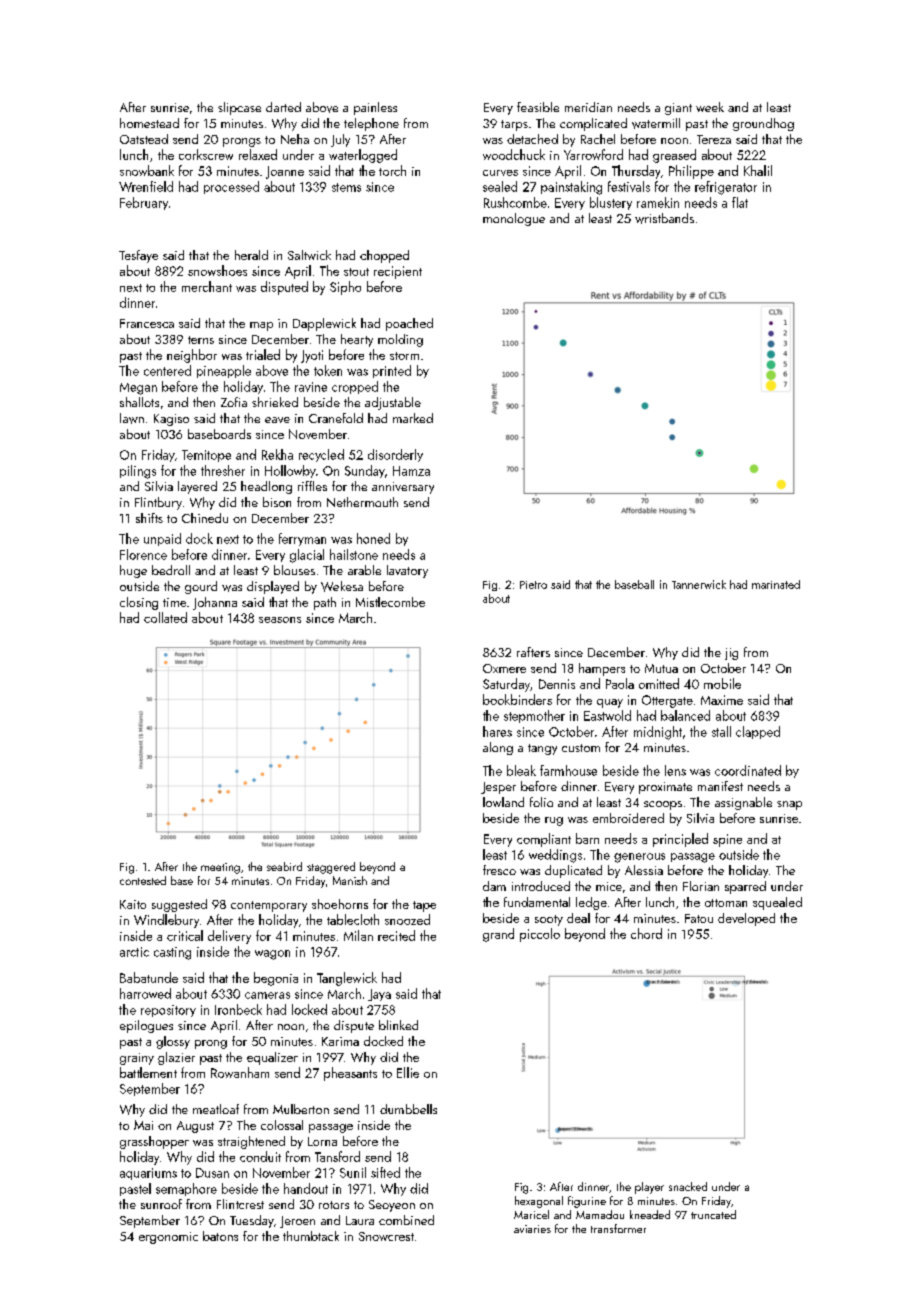 The height and width of the screenshot is (1308, 924). I want to click on homestead, so click(149, 123).
